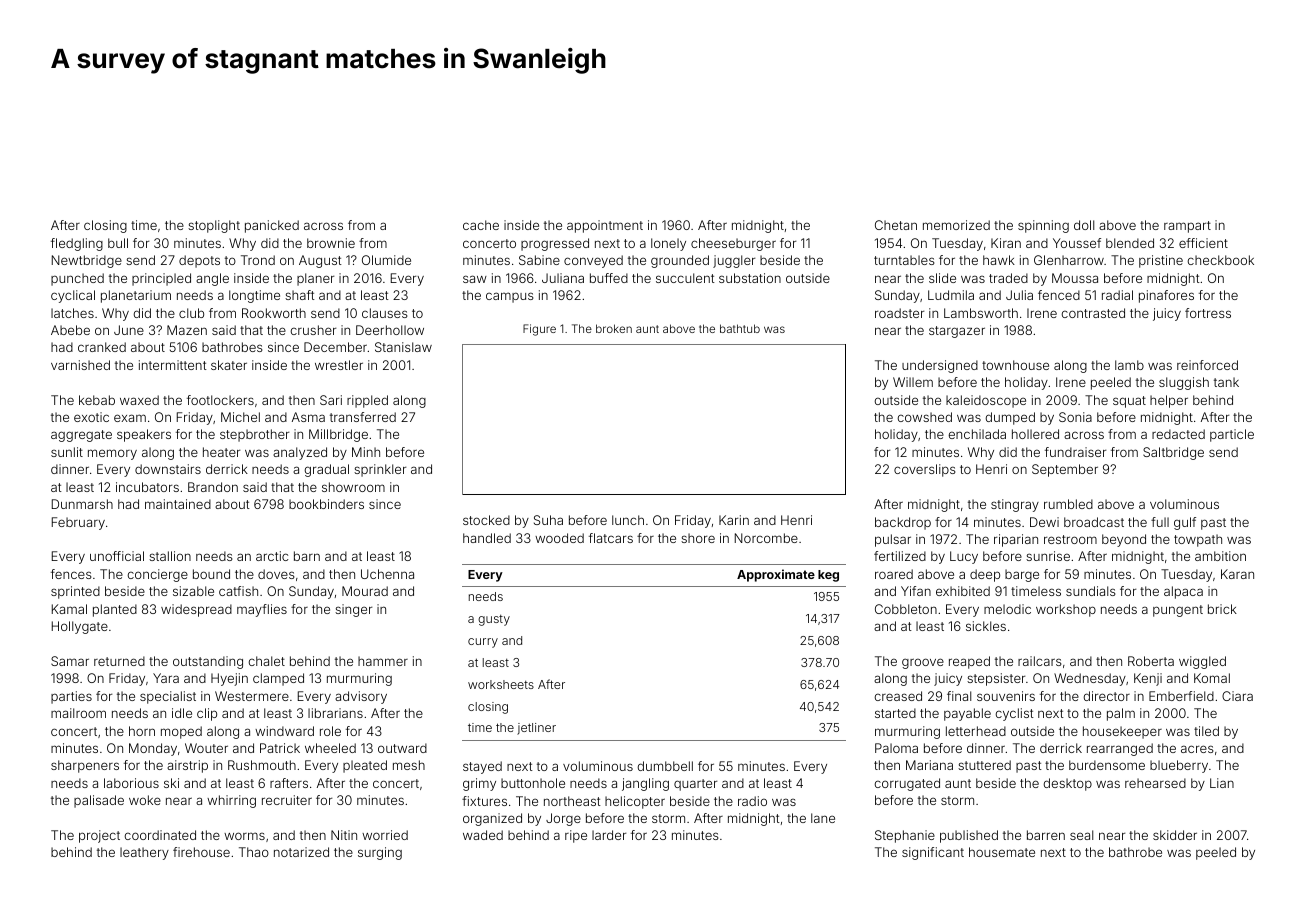  I want to click on Sari, so click(331, 400).
